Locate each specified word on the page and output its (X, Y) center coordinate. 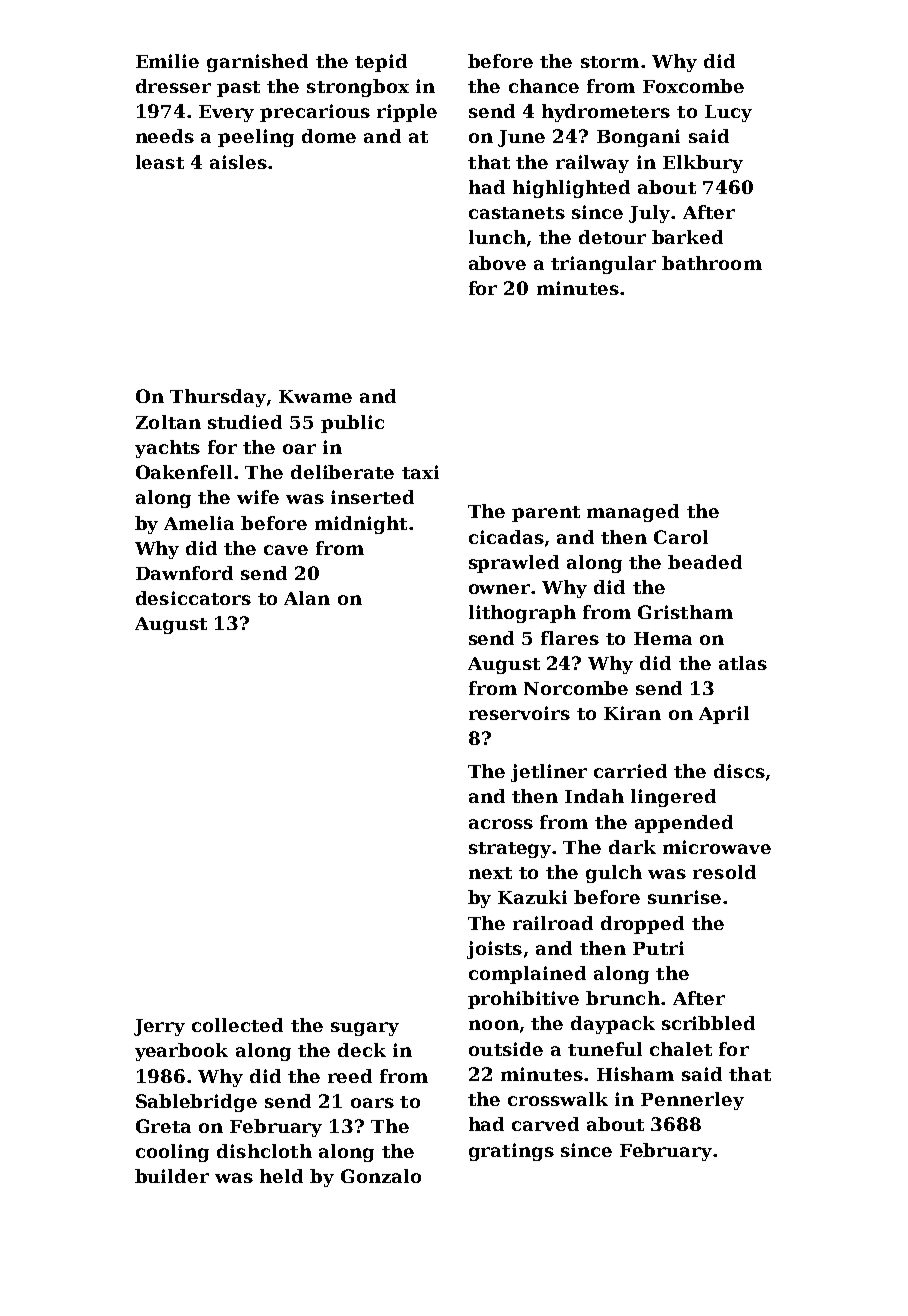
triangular (603, 265)
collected (237, 1025)
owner (499, 589)
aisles (238, 162)
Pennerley (692, 1101)
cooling (172, 1153)
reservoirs (519, 713)
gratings (511, 1152)
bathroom (712, 263)
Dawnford (184, 573)
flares (570, 638)
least (160, 162)
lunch (497, 237)
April (724, 715)
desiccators (193, 598)
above (497, 263)
